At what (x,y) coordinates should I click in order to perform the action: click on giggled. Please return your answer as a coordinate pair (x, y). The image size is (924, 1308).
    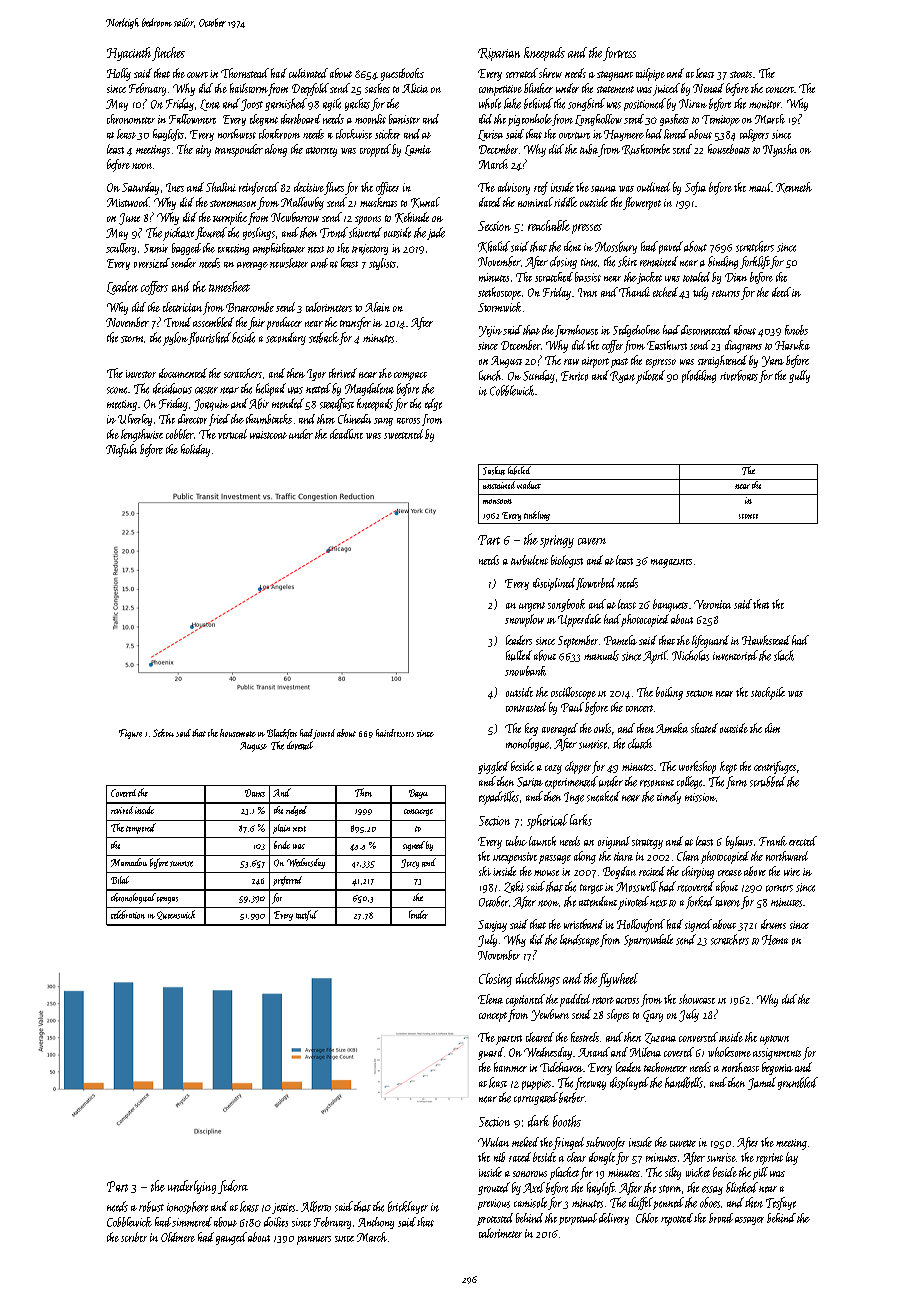
    Looking at the image, I should click on (493, 767).
